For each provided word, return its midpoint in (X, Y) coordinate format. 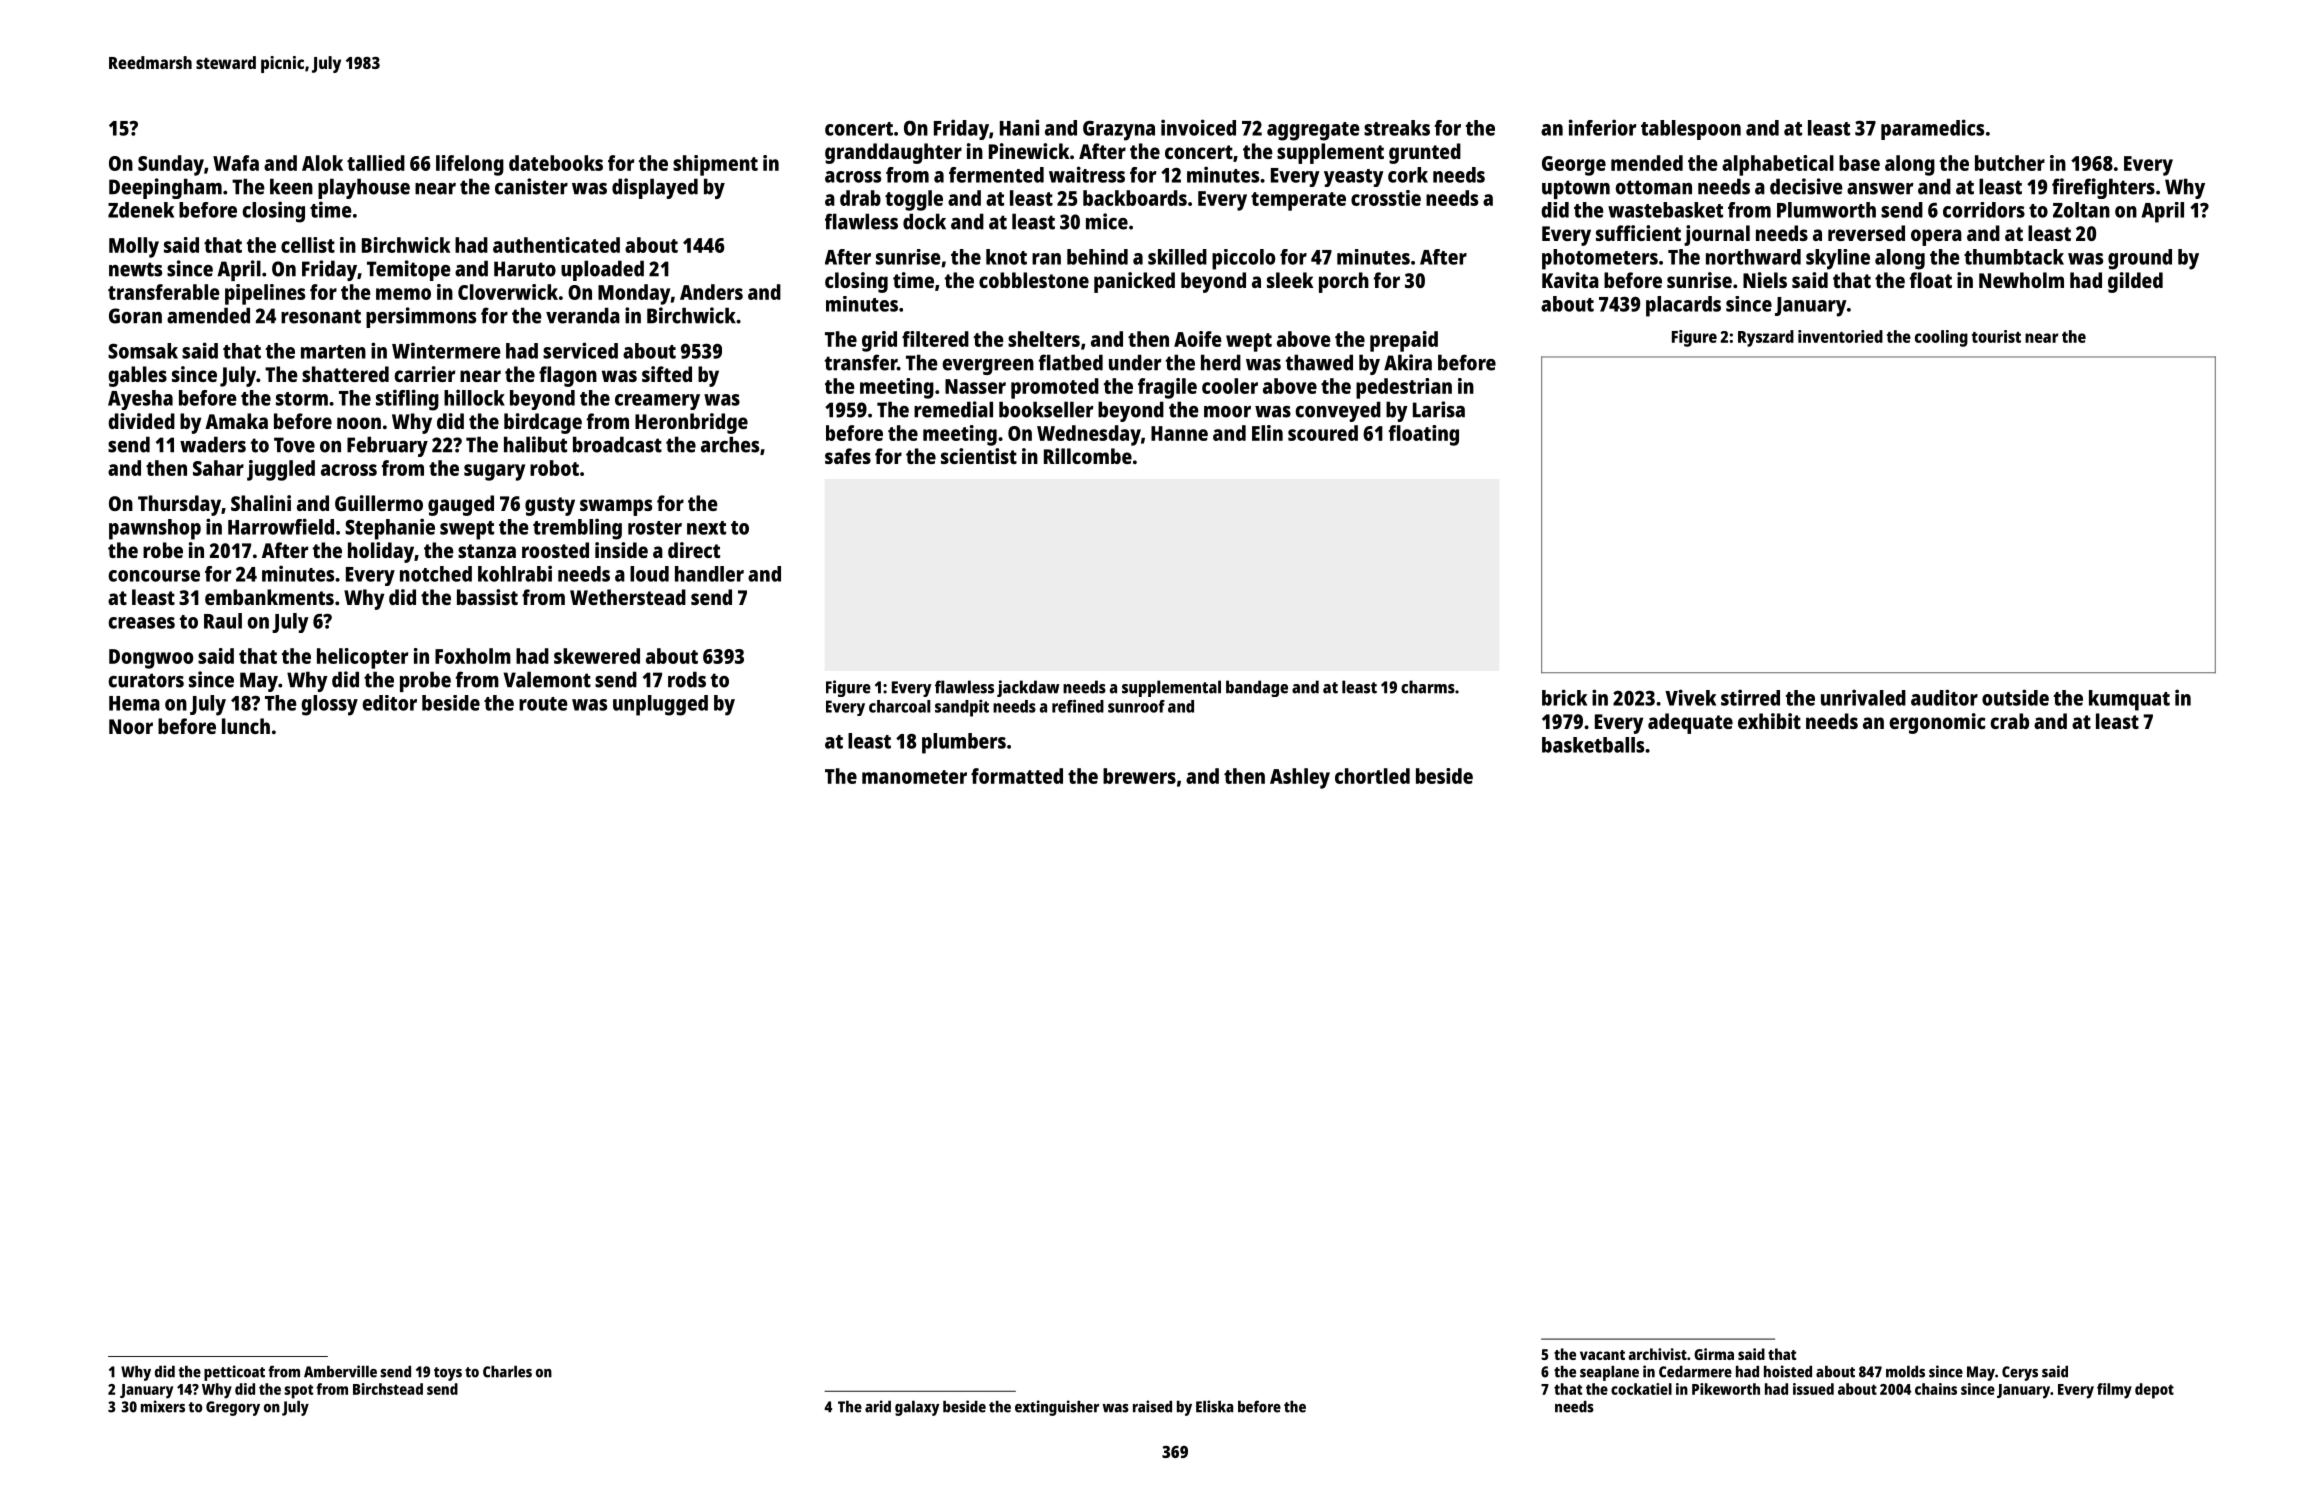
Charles (507, 1372)
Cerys (2020, 1373)
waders (213, 444)
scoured (1323, 433)
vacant (1602, 1355)
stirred (1750, 697)
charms (1428, 687)
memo (403, 294)
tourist (1996, 336)
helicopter (362, 658)
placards (1683, 306)
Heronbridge (691, 423)
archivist (1657, 1354)
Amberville (340, 1371)
